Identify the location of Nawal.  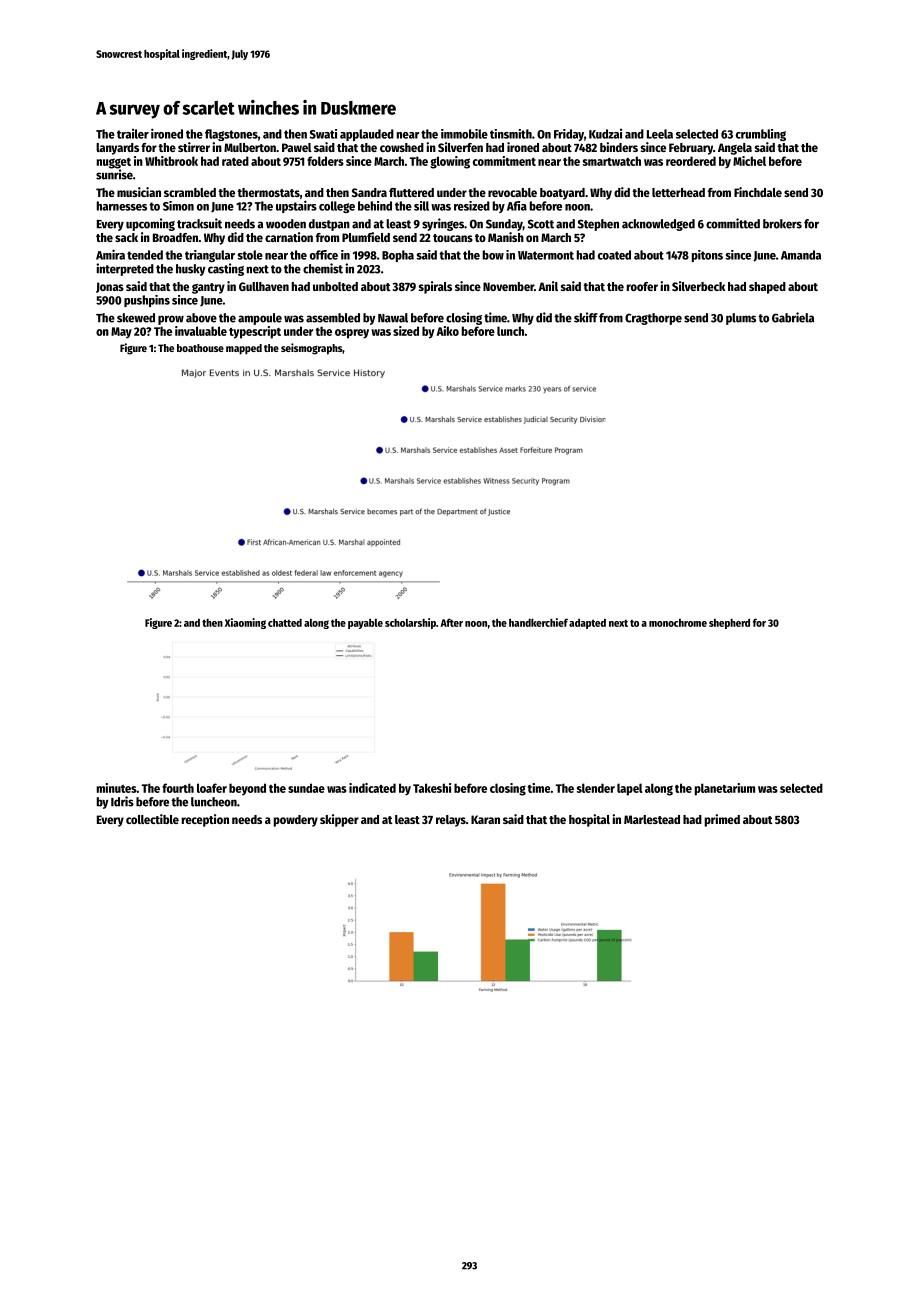
(393, 318).
